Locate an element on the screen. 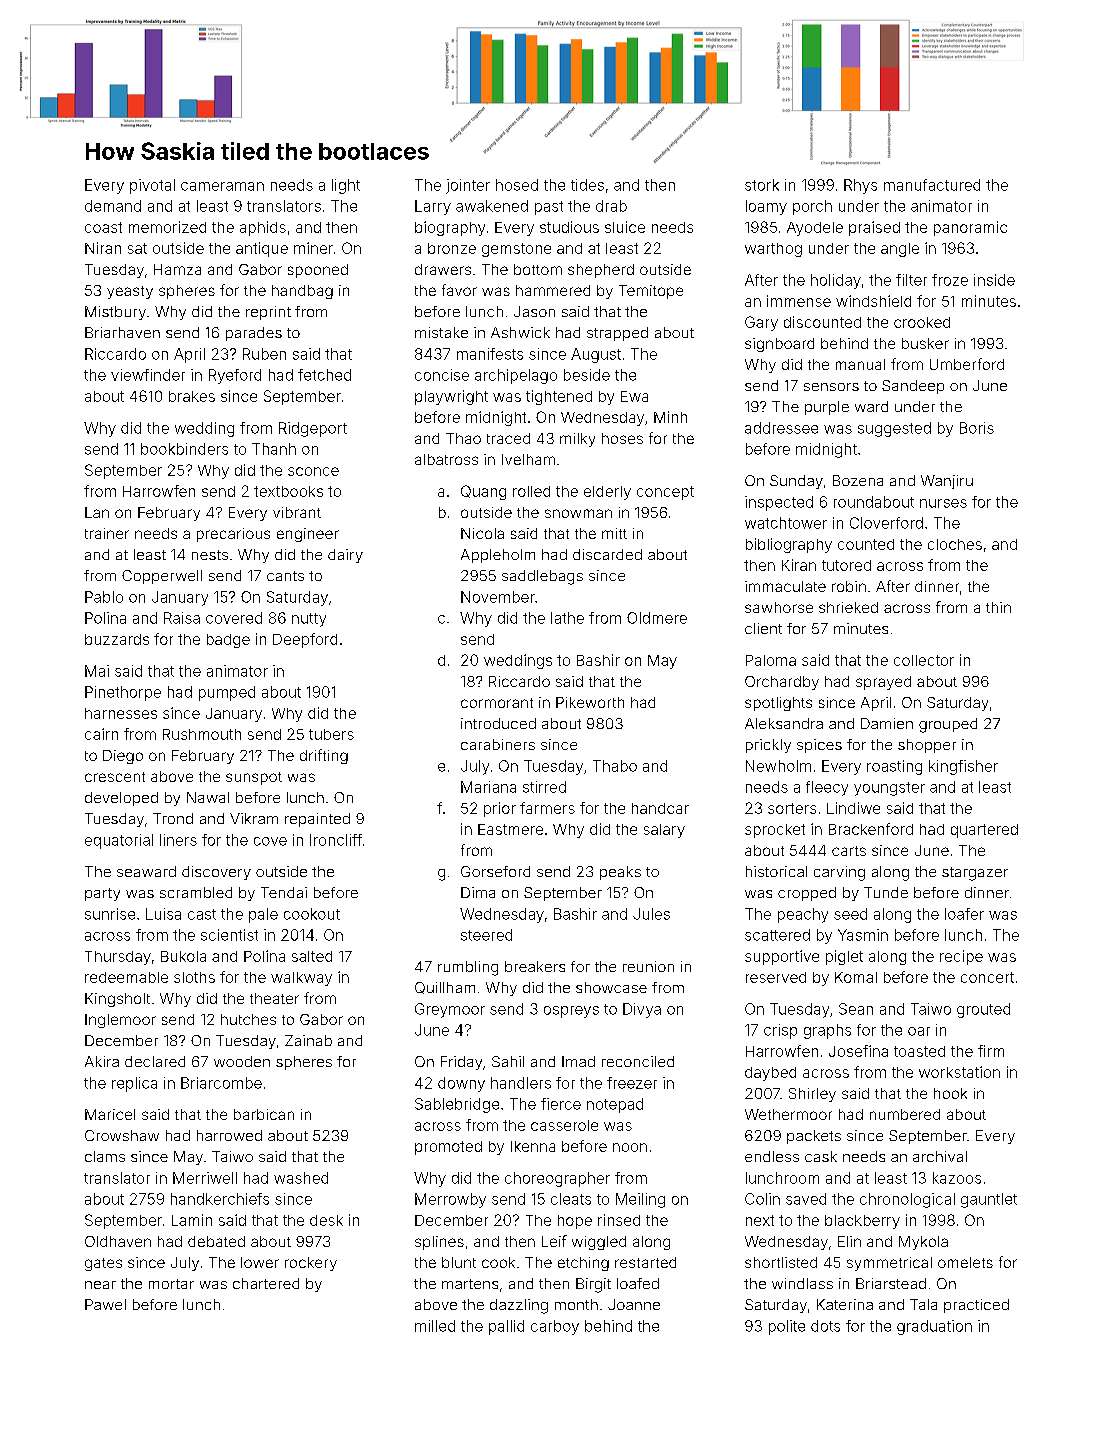  studious is located at coordinates (569, 227).
